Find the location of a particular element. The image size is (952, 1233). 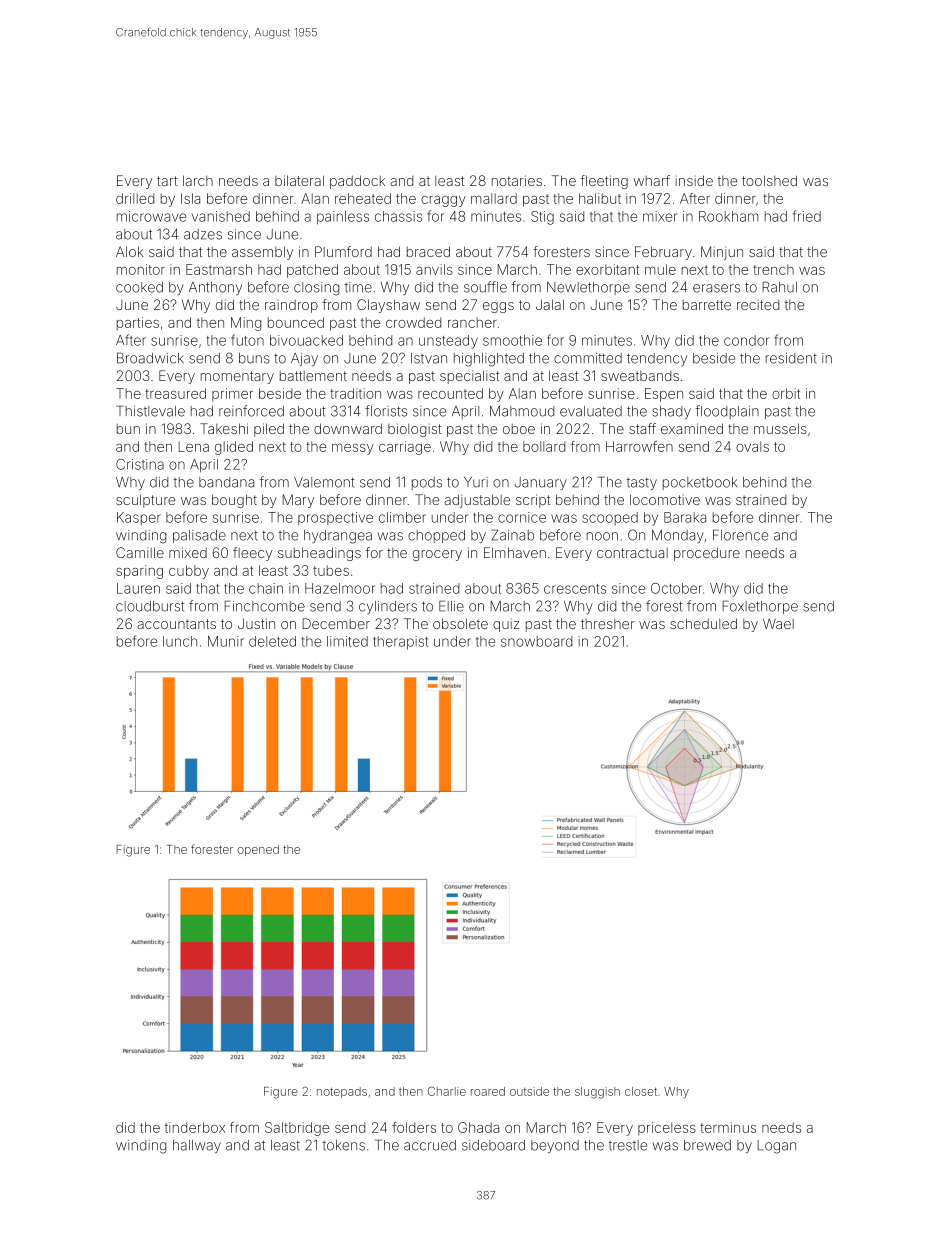

closet is located at coordinates (641, 1091).
